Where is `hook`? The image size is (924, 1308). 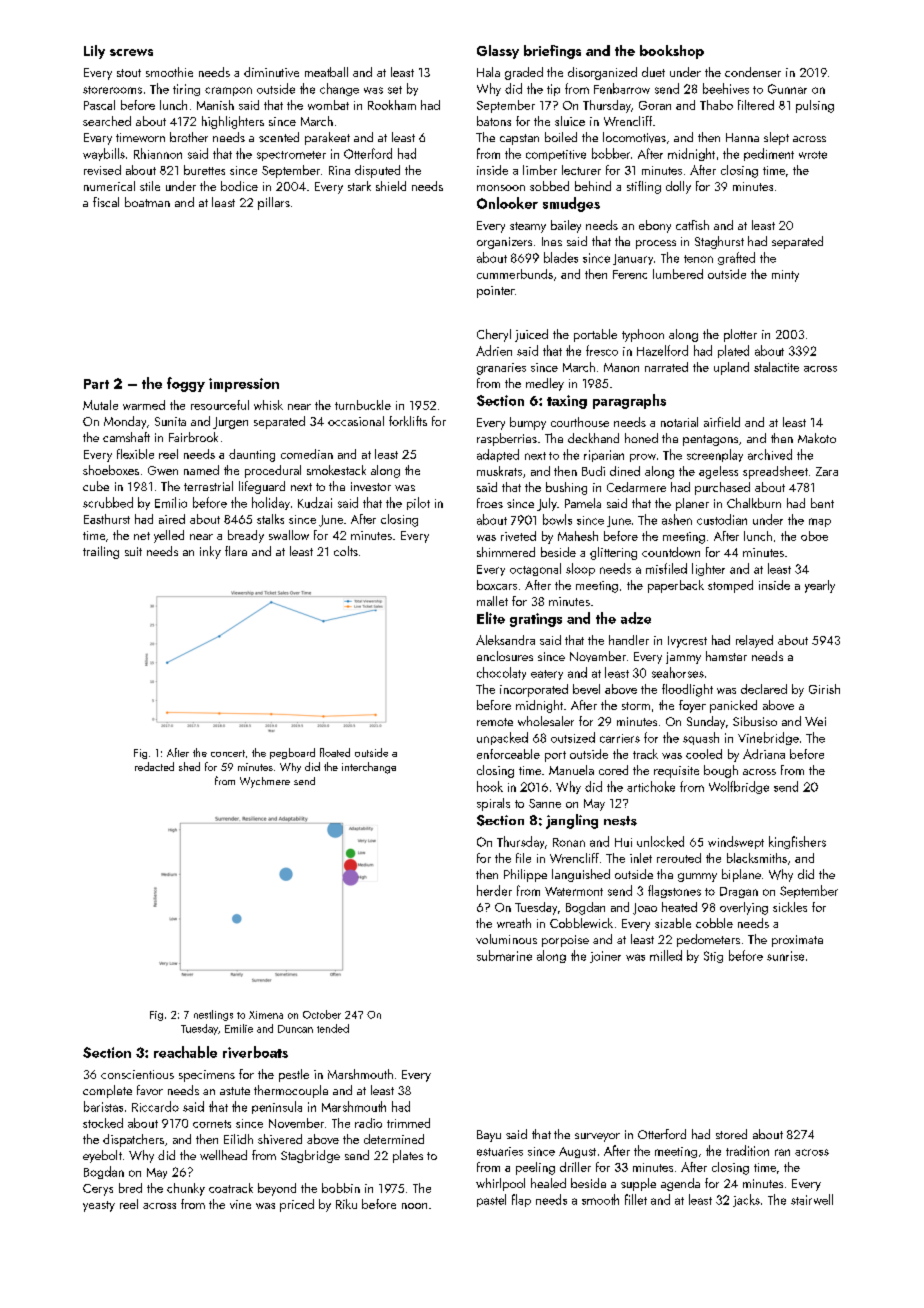 hook is located at coordinates (490, 786).
